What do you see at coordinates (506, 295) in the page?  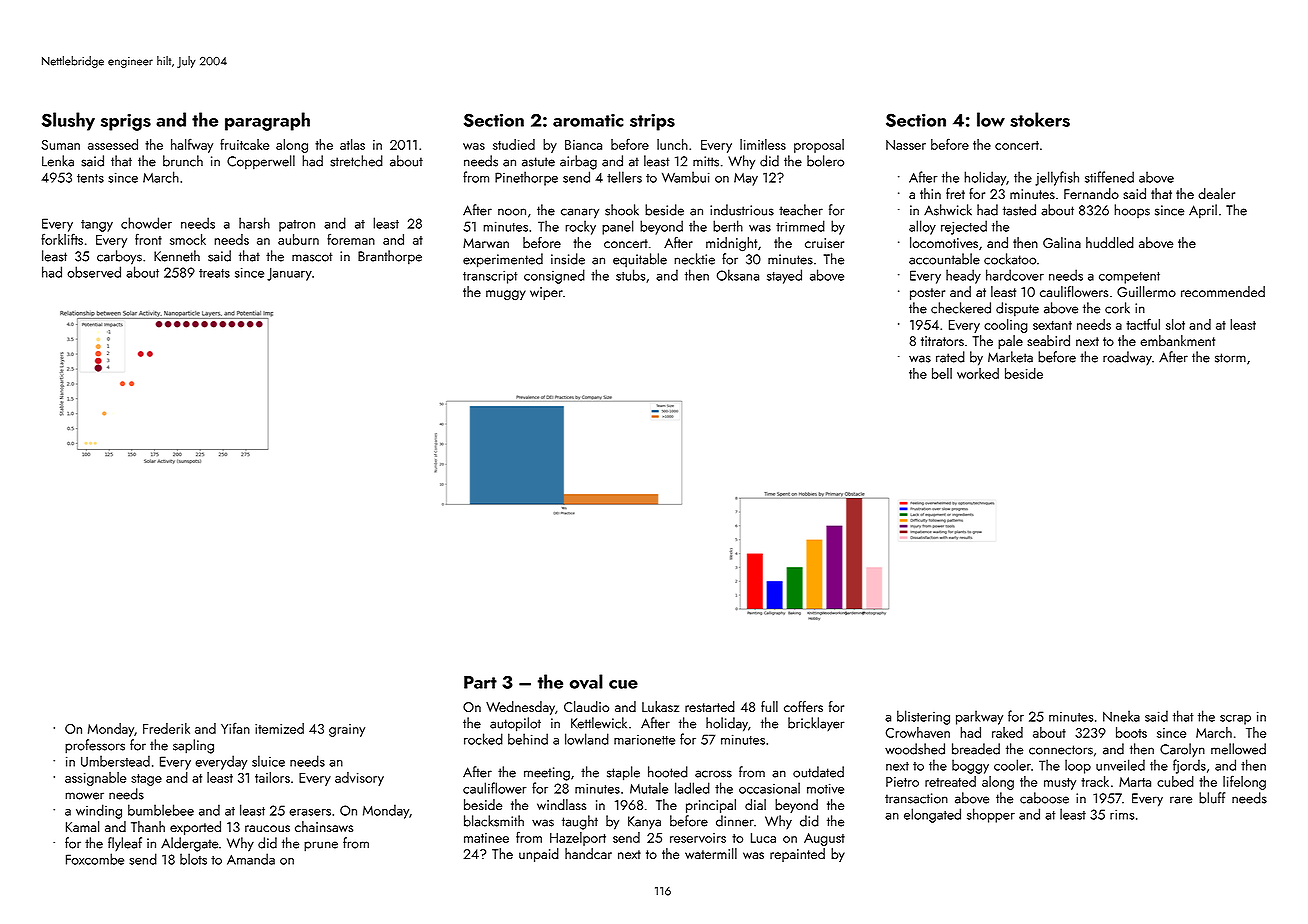 I see `muggy` at bounding box center [506, 295].
